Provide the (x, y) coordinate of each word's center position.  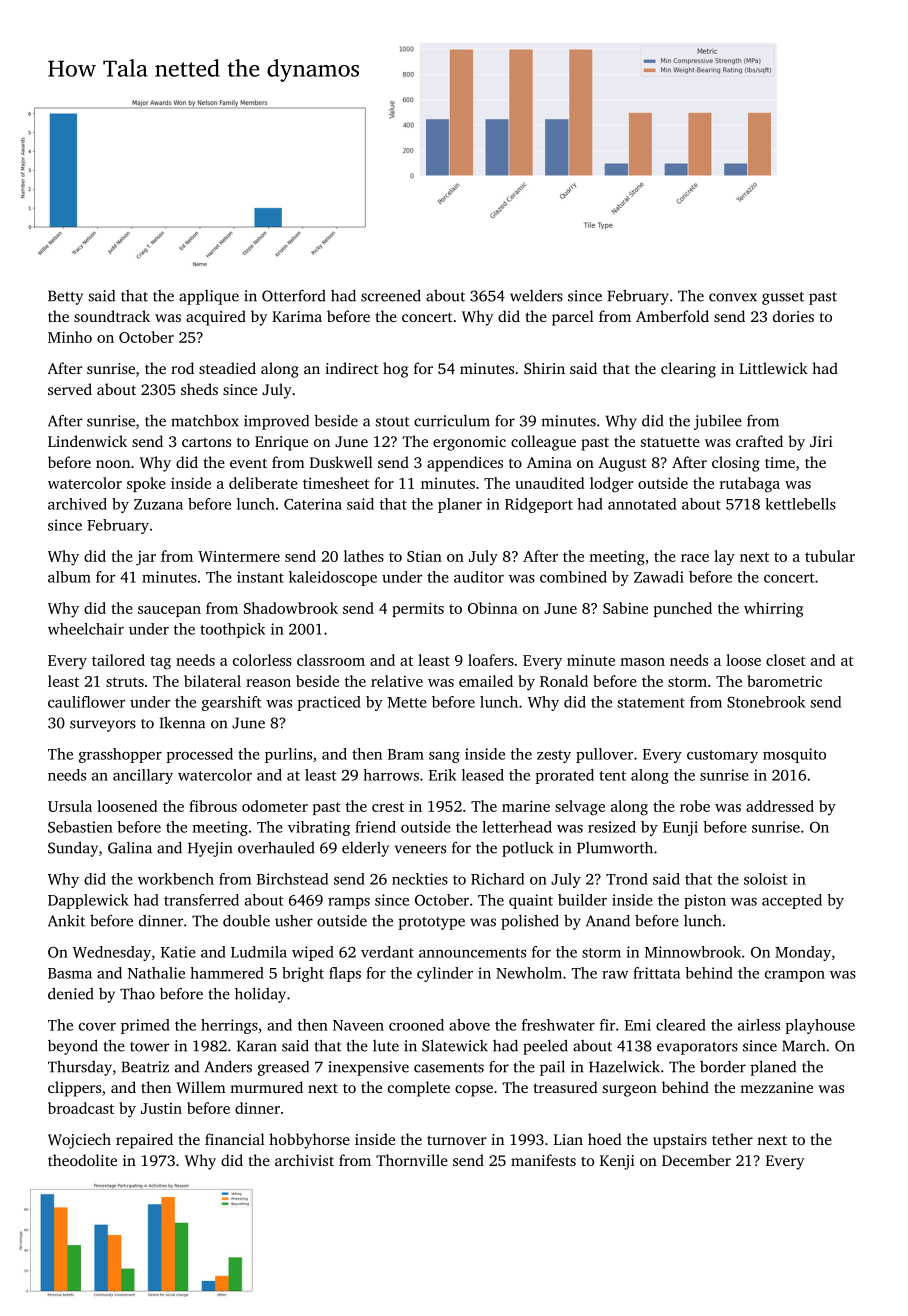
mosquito (794, 755)
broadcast (81, 1108)
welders (536, 296)
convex (733, 297)
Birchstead (292, 879)
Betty (65, 297)
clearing (688, 370)
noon (113, 464)
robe (695, 806)
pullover (604, 755)
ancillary (143, 776)
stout (393, 422)
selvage (580, 808)
